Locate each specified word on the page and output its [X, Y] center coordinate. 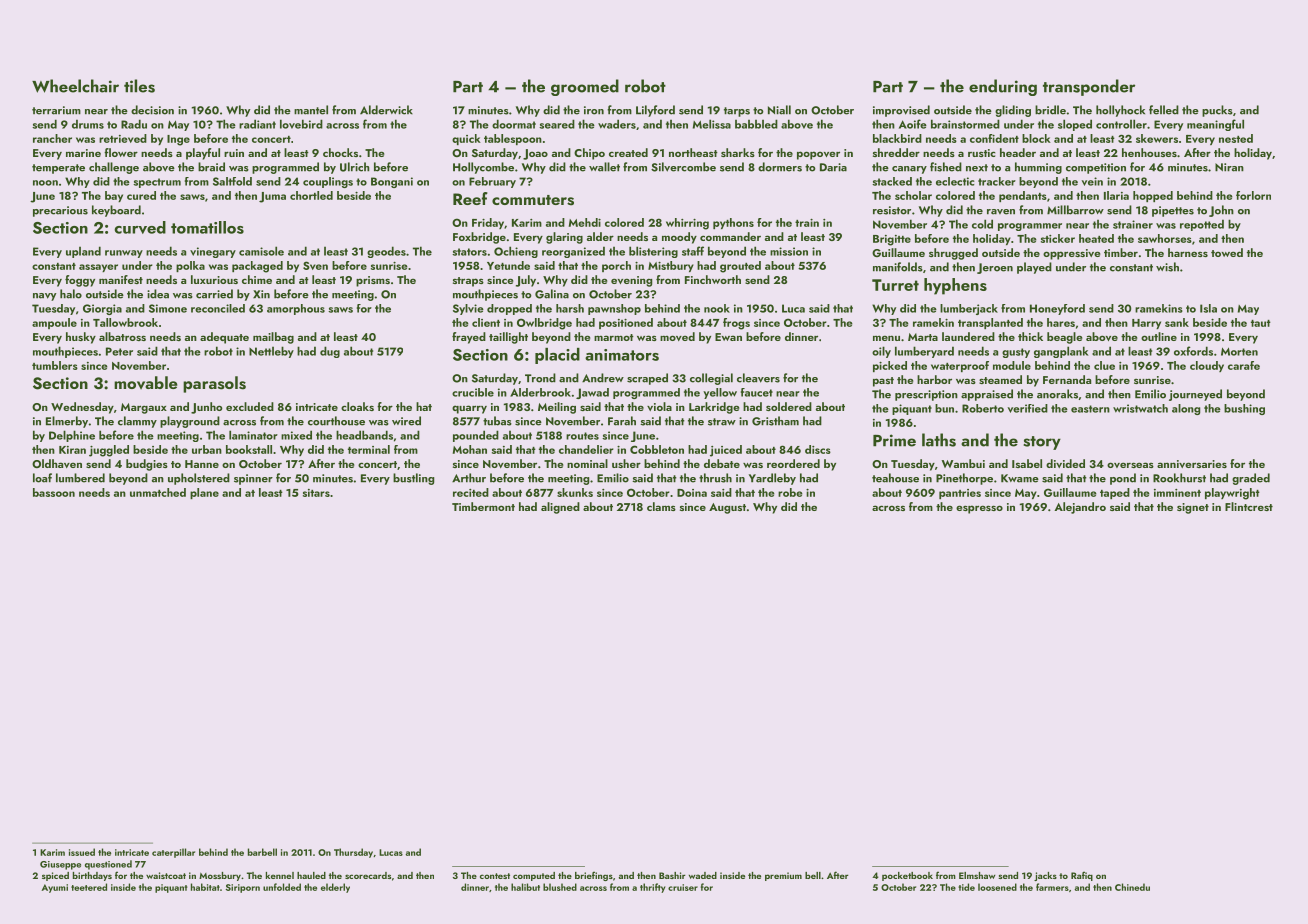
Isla [1208, 308]
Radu [134, 124]
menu [886, 338]
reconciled [218, 308]
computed [534, 876]
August [727, 508]
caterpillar [173, 853]
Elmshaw [977, 875]
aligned [560, 508]
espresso [979, 509]
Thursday [353, 853]
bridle [1050, 110]
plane [204, 493]
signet [1193, 508]
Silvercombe [683, 167]
